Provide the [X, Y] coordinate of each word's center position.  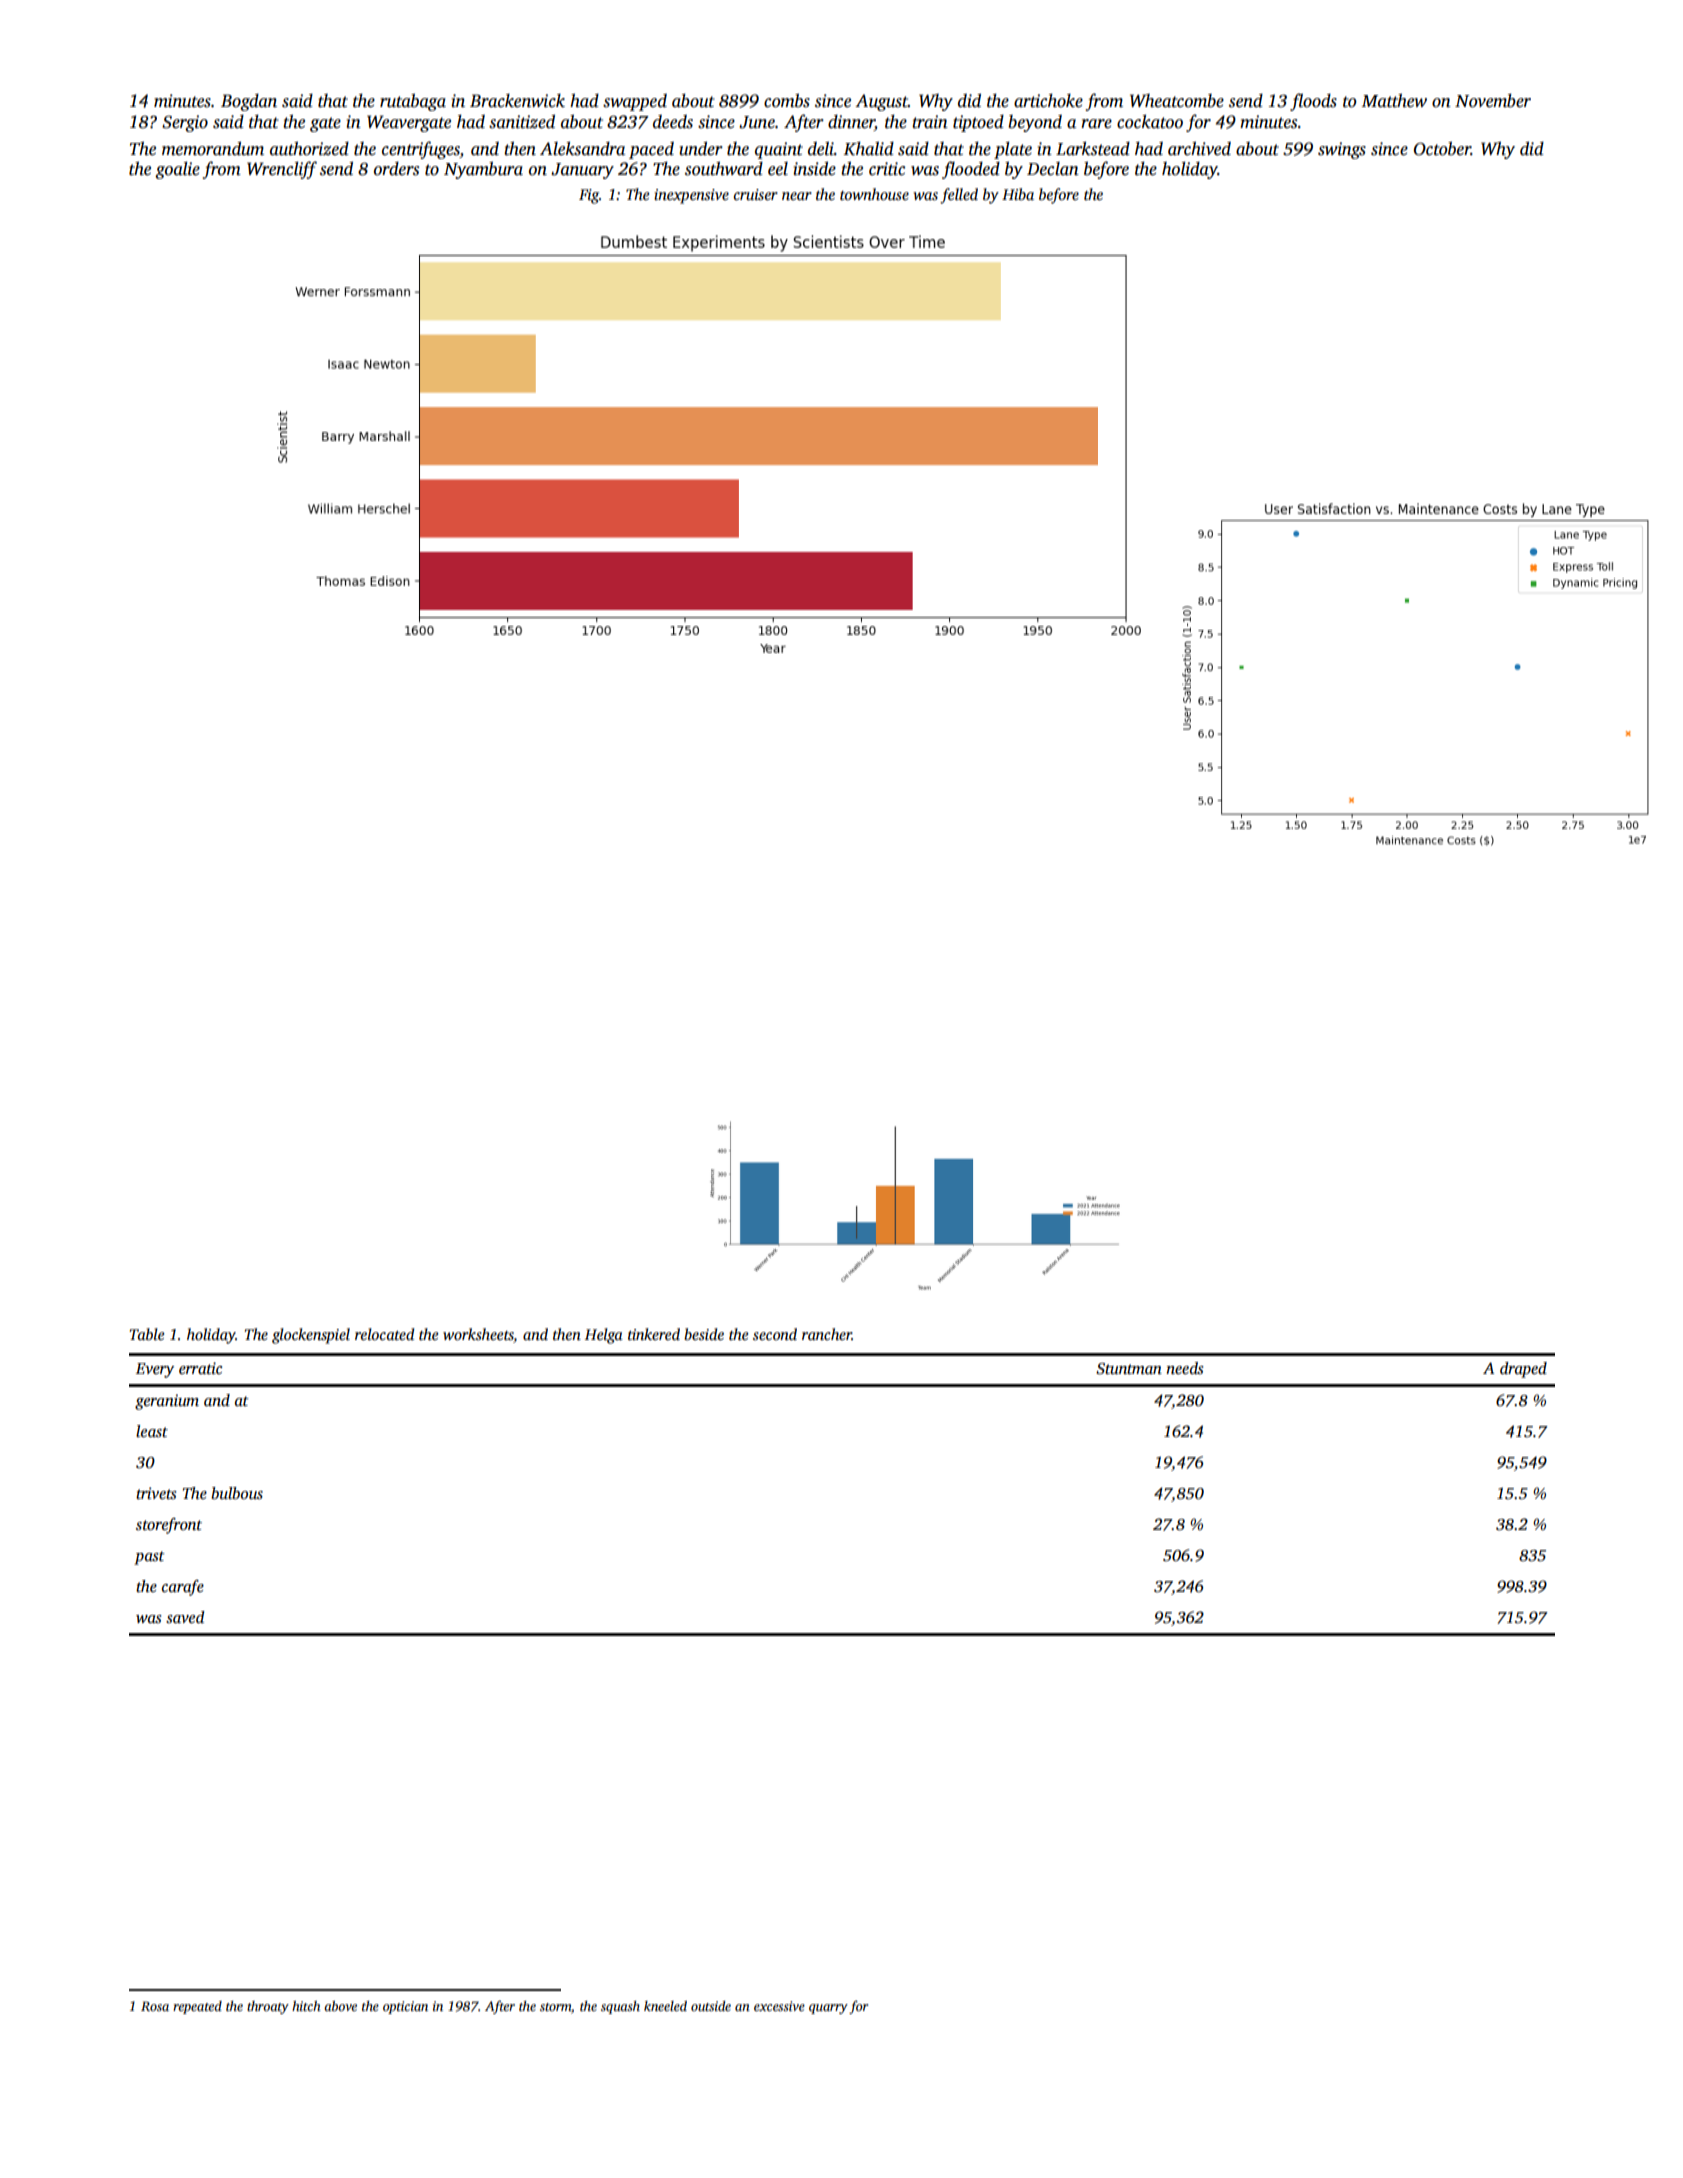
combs [787, 101]
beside [704, 1334]
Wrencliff [282, 170]
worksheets [478, 1334]
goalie [177, 170]
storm [556, 2008]
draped [1523, 1370]
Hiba [1018, 194]
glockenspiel [311, 1336]
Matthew [1394, 101]
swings [1342, 150]
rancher [827, 1334]
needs [1185, 1368]
